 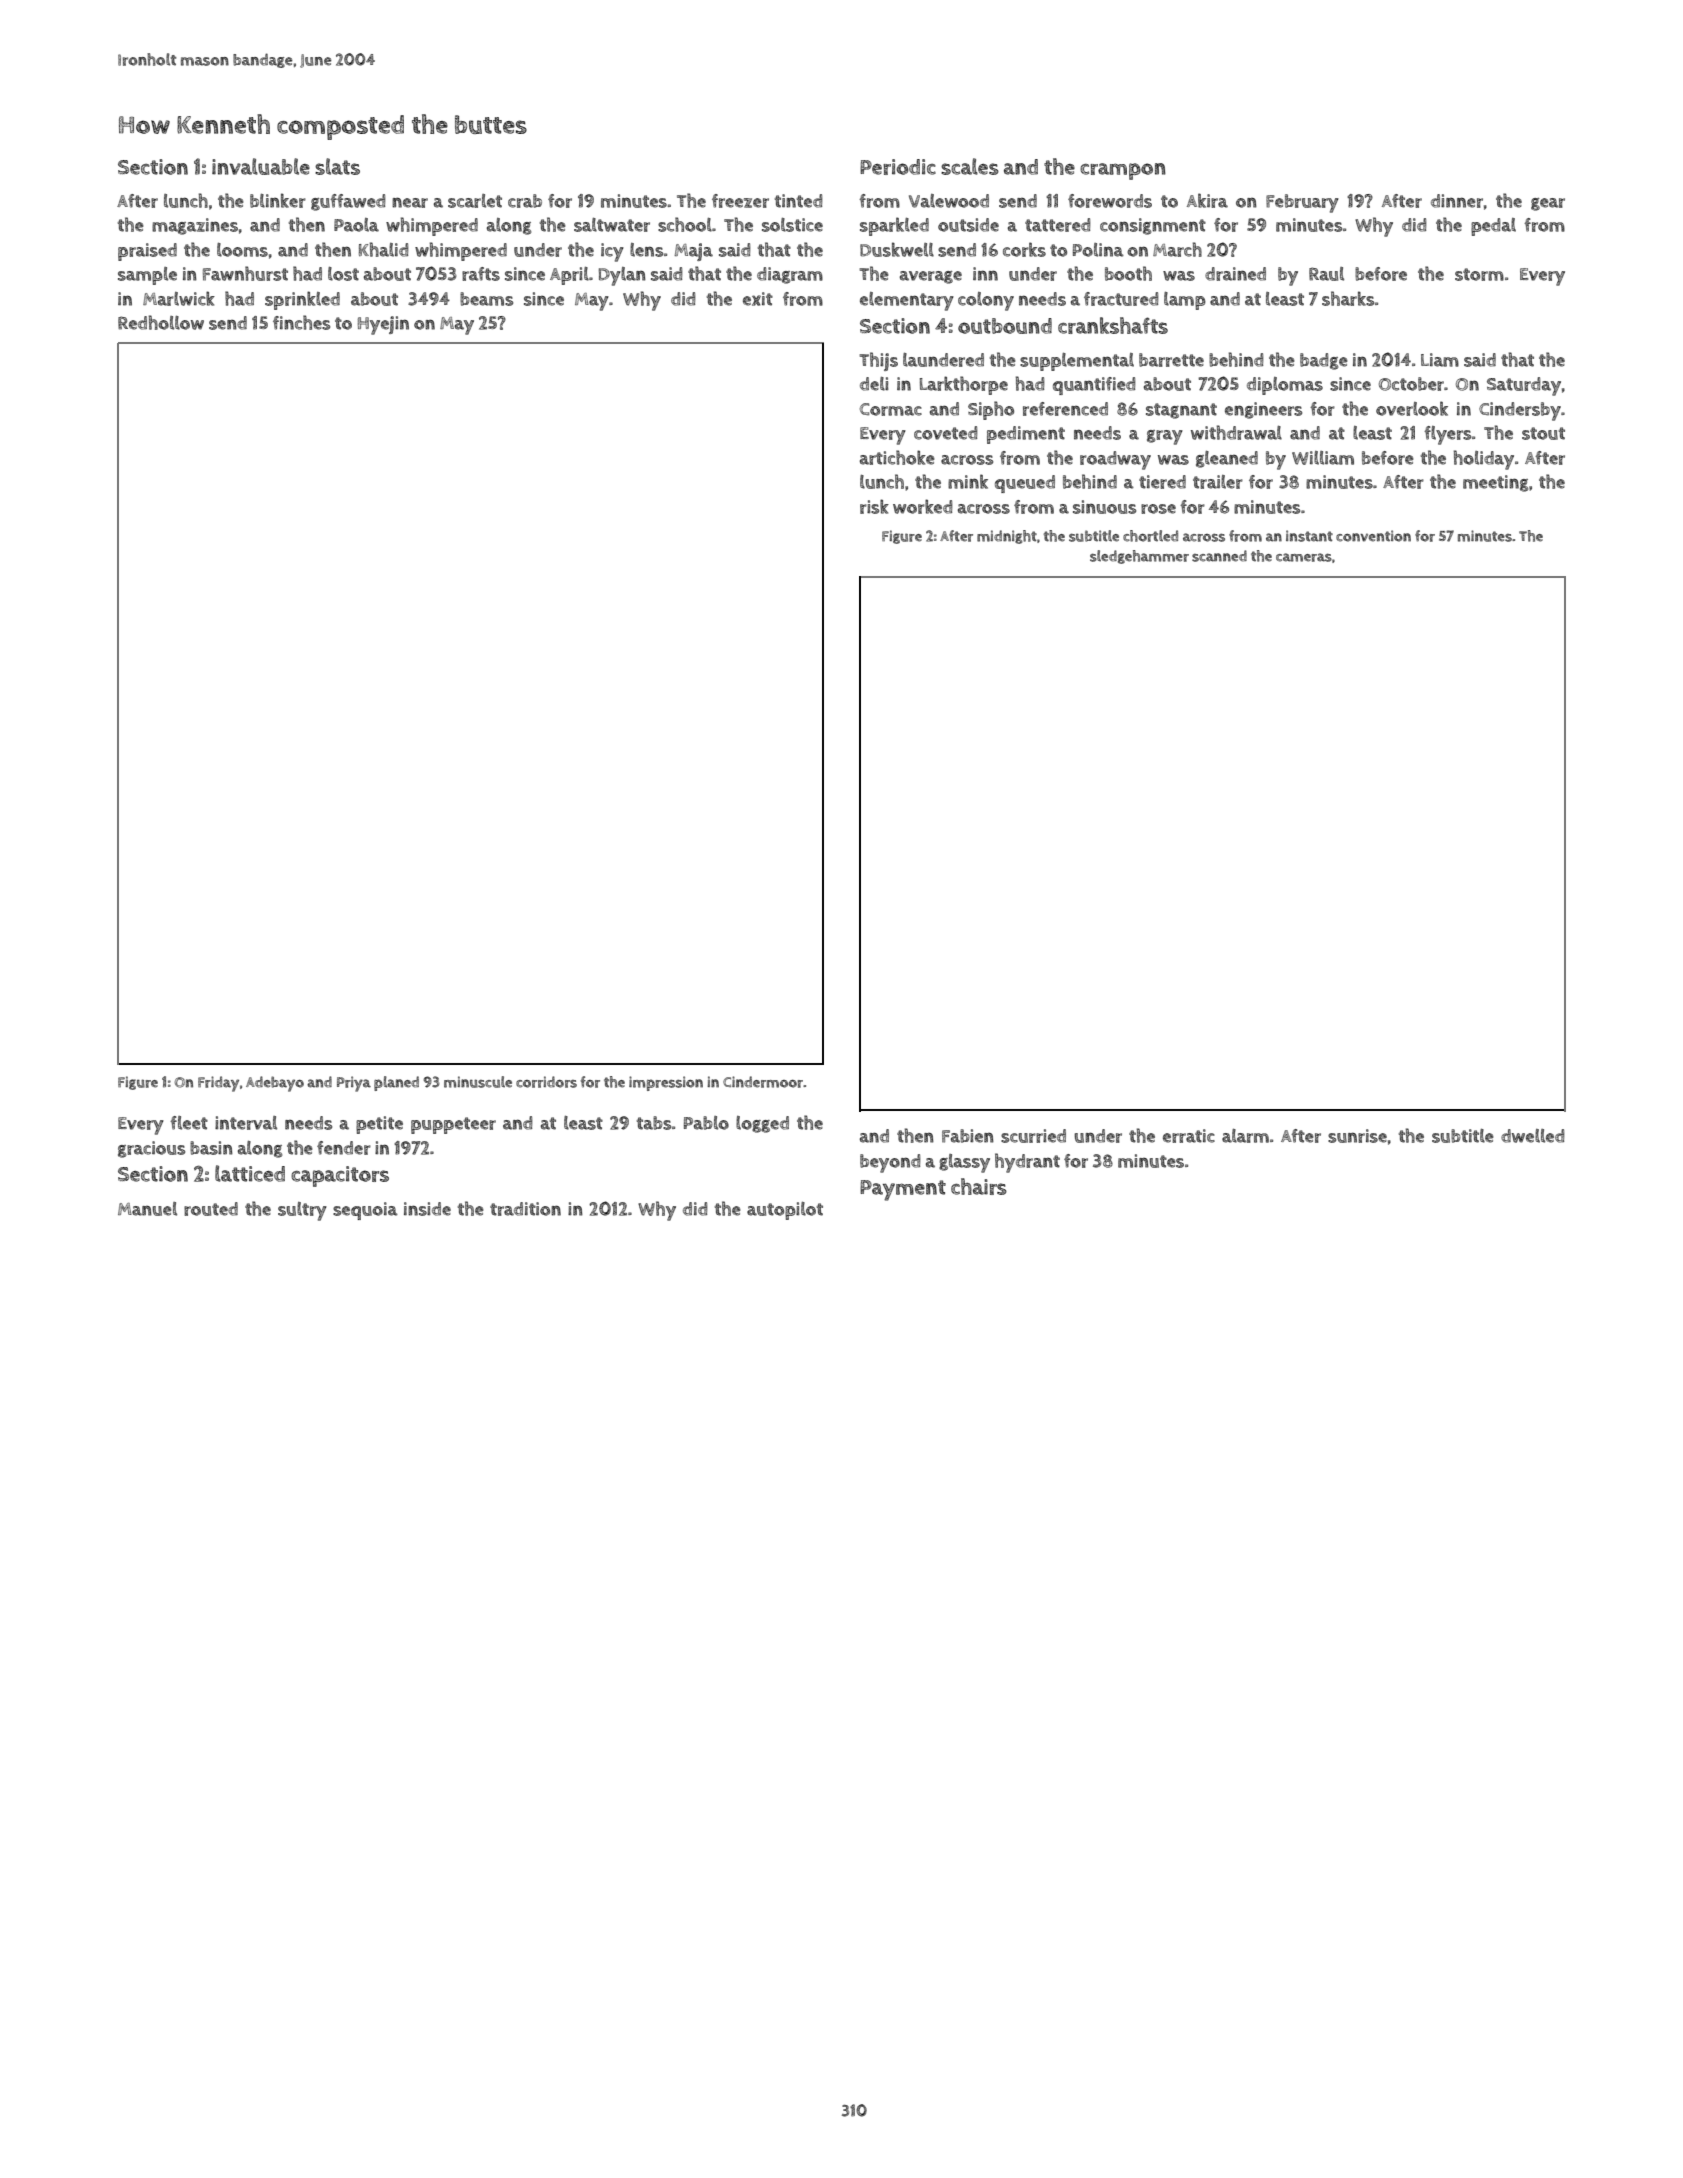 I want to click on Periodic, so click(x=898, y=167).
